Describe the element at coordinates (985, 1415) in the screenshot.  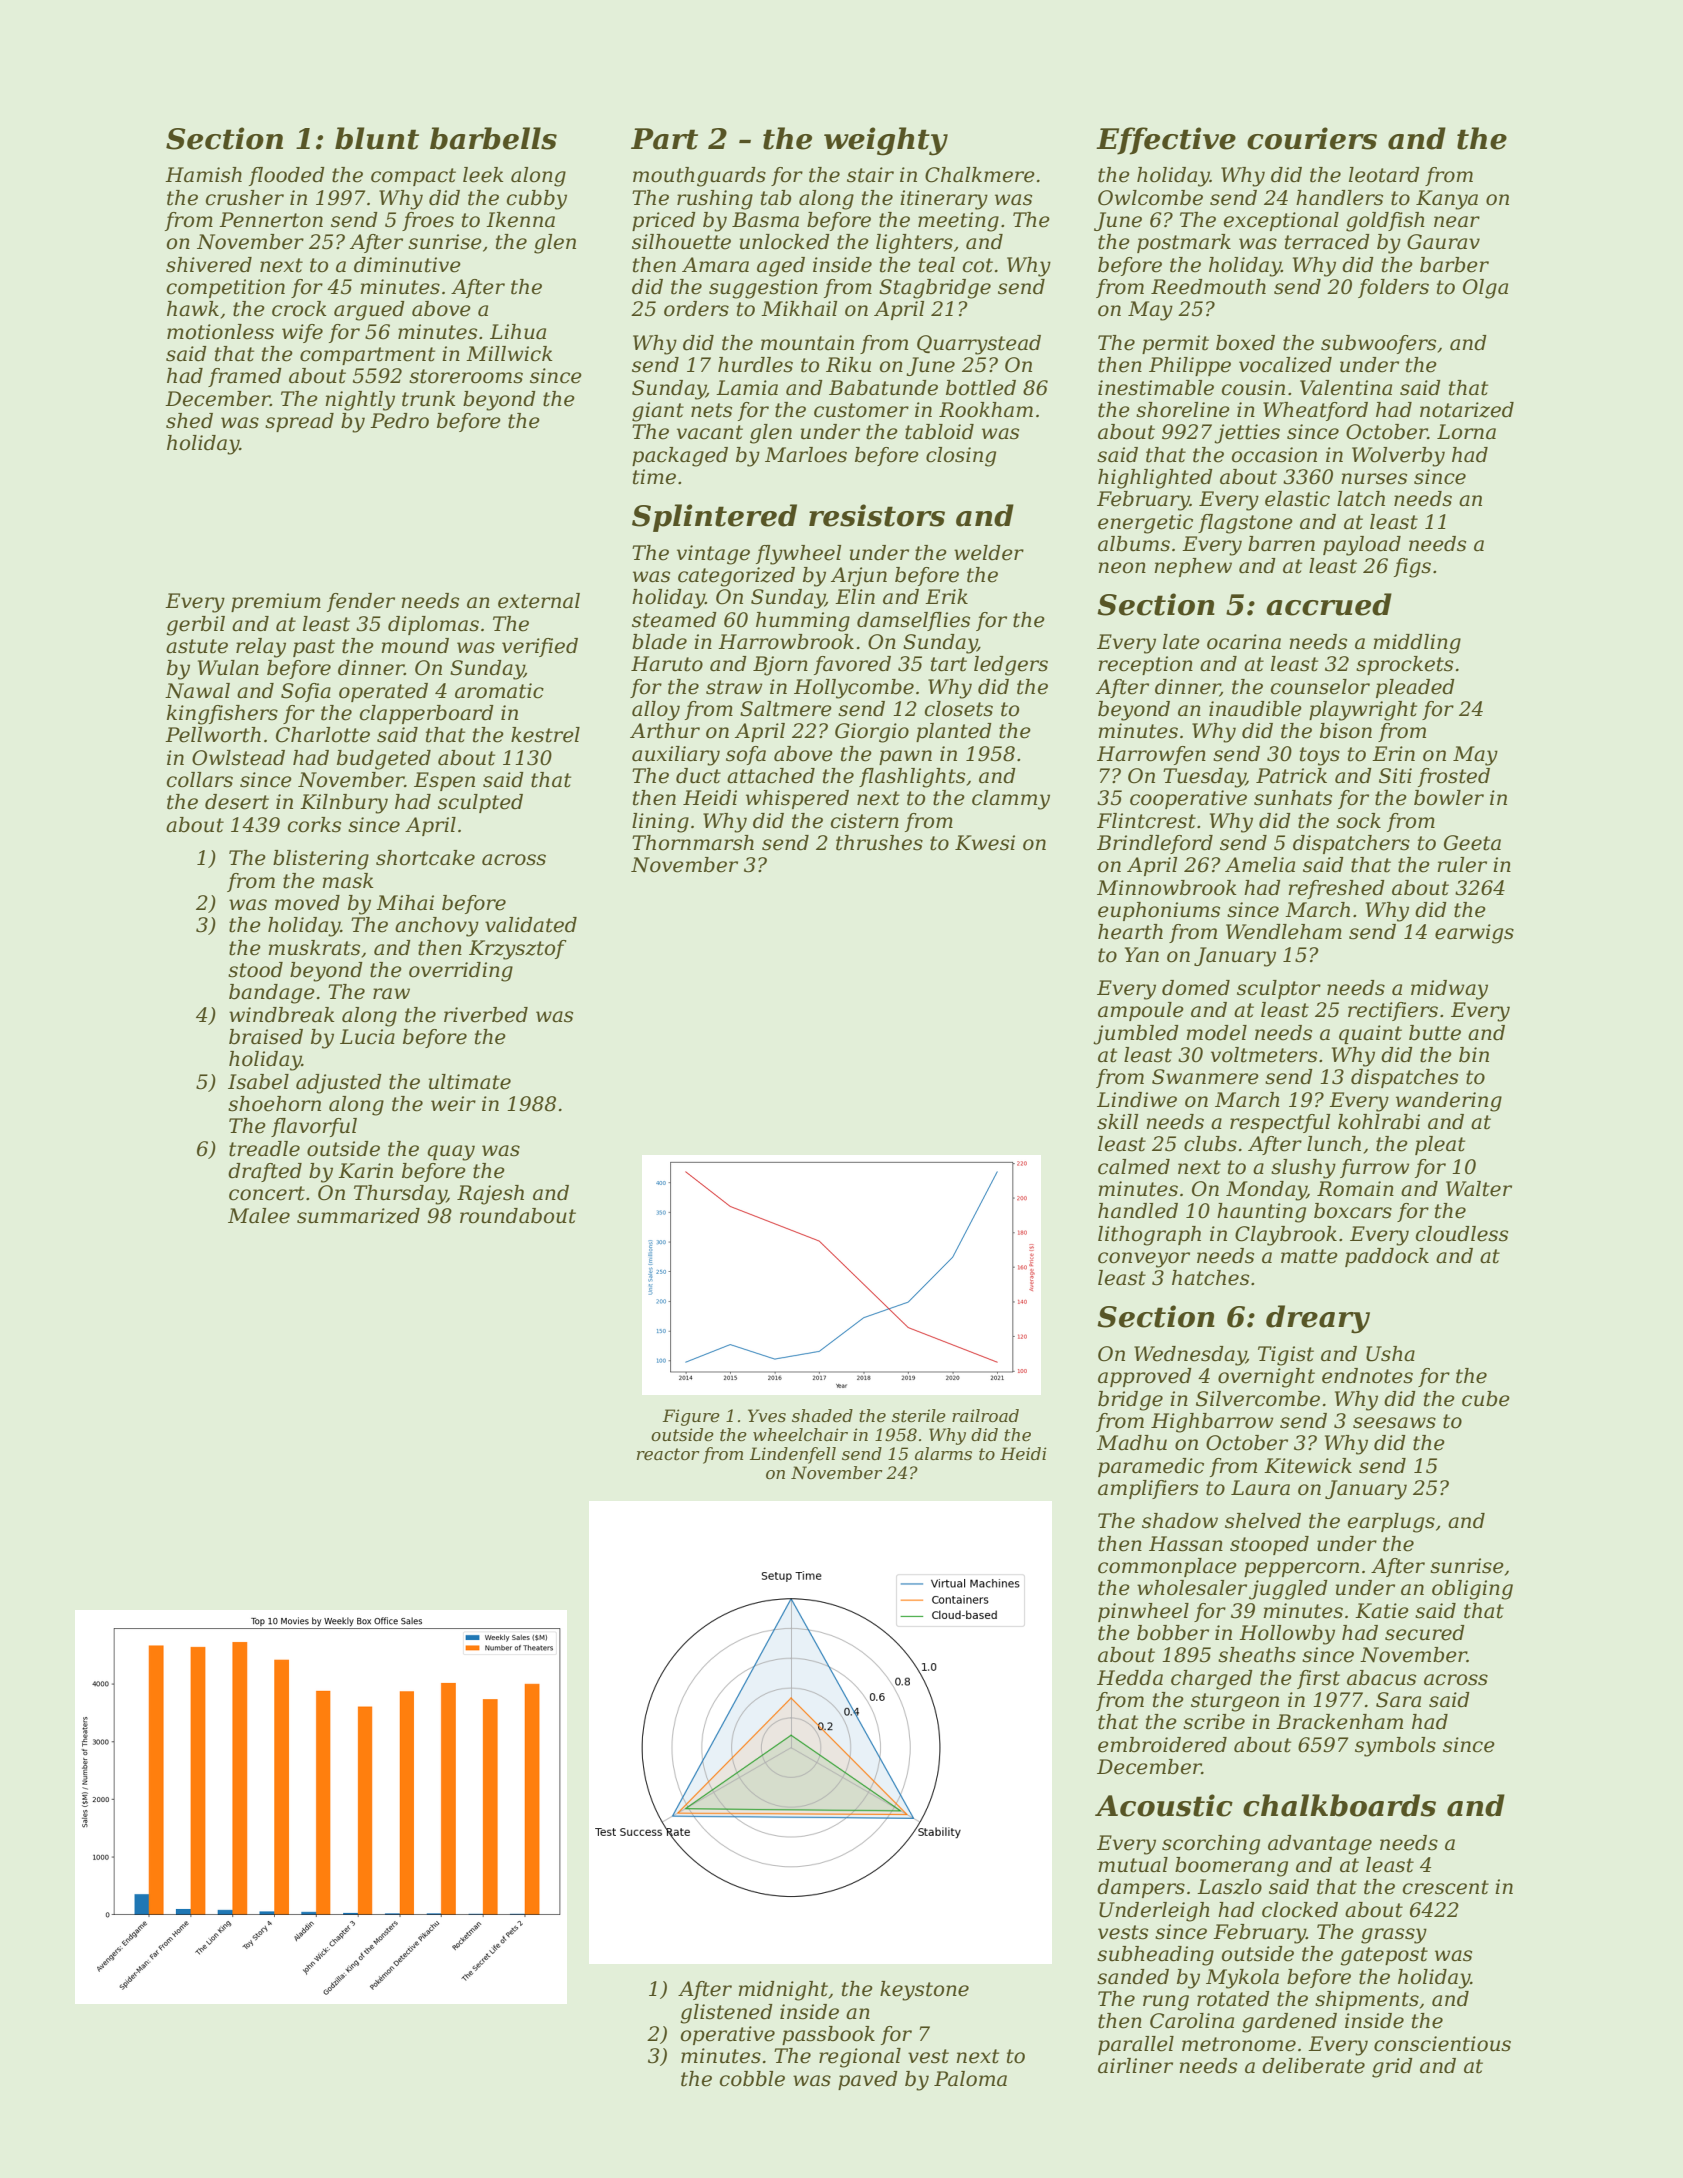
I see `railroad` at that location.
